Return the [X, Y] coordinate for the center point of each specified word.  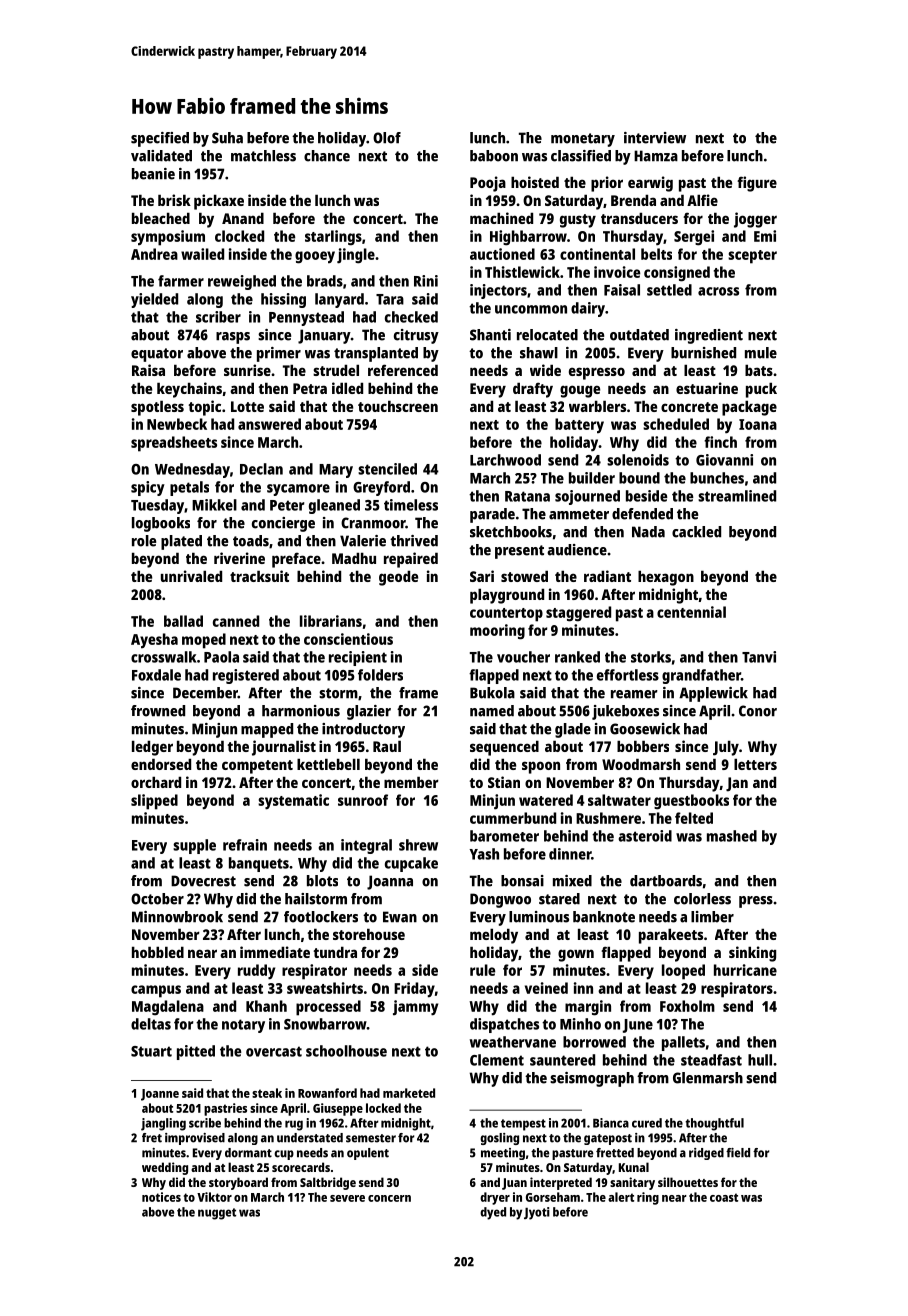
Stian [504, 782]
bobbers [643, 746]
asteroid [645, 836]
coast [724, 1197]
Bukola [492, 693]
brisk [174, 200]
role [144, 541]
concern [389, 1198]
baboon [494, 156]
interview [655, 138]
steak [267, 1093]
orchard [156, 782]
